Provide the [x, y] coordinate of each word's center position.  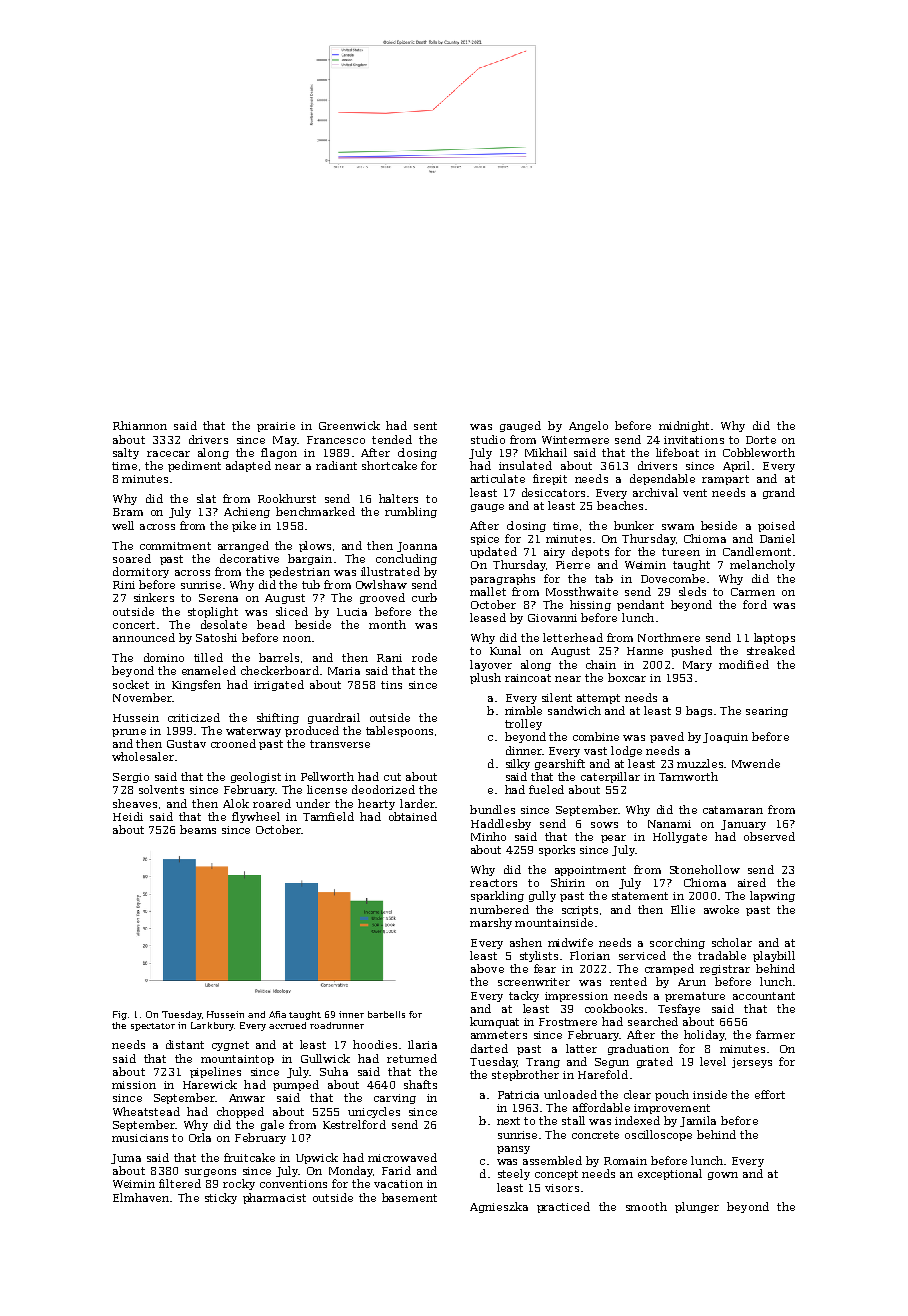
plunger [697, 1207]
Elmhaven [141, 1197]
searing [767, 712]
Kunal [505, 650]
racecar [168, 454]
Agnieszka [499, 1207]
